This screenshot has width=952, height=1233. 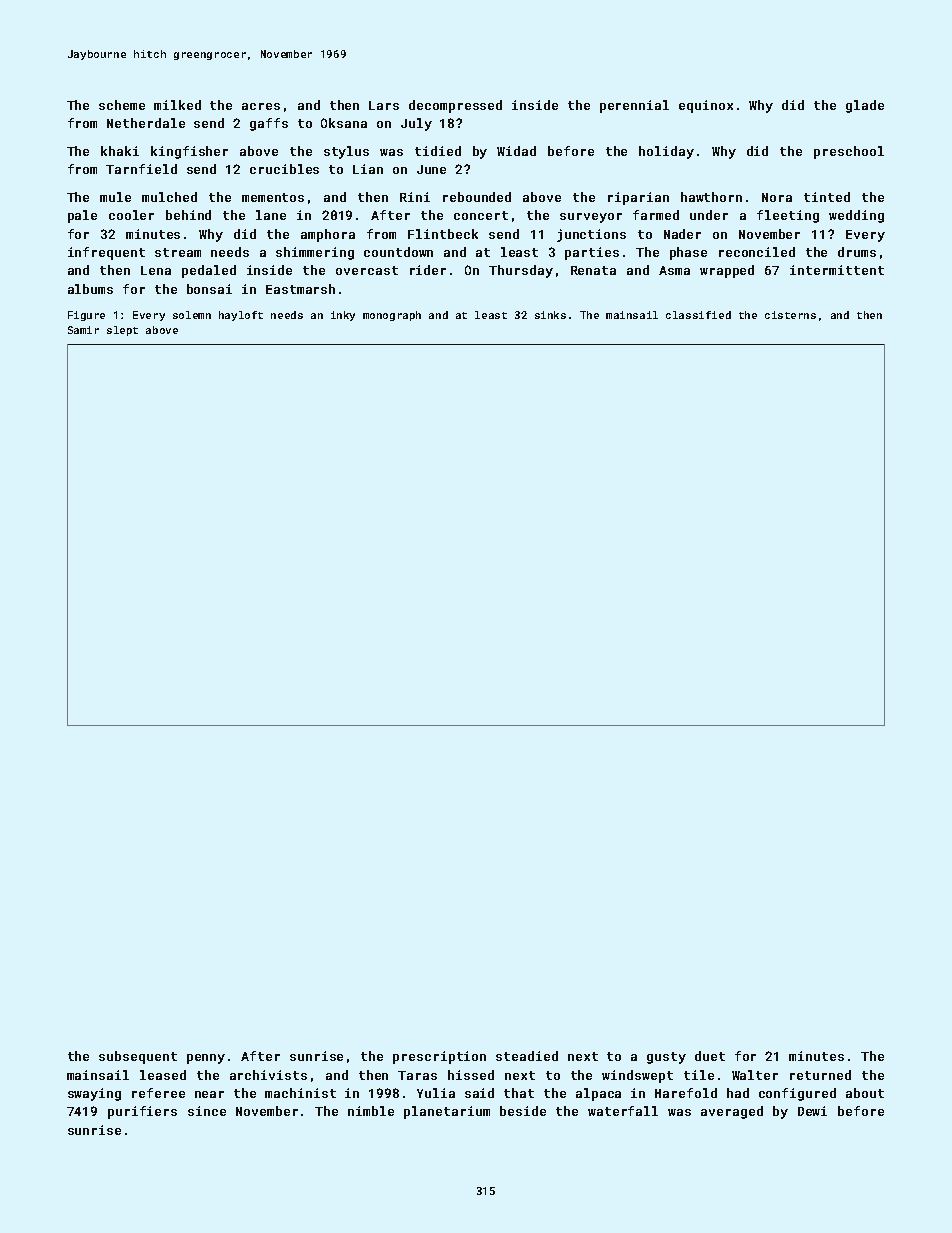 I want to click on prescription, so click(x=439, y=1057).
